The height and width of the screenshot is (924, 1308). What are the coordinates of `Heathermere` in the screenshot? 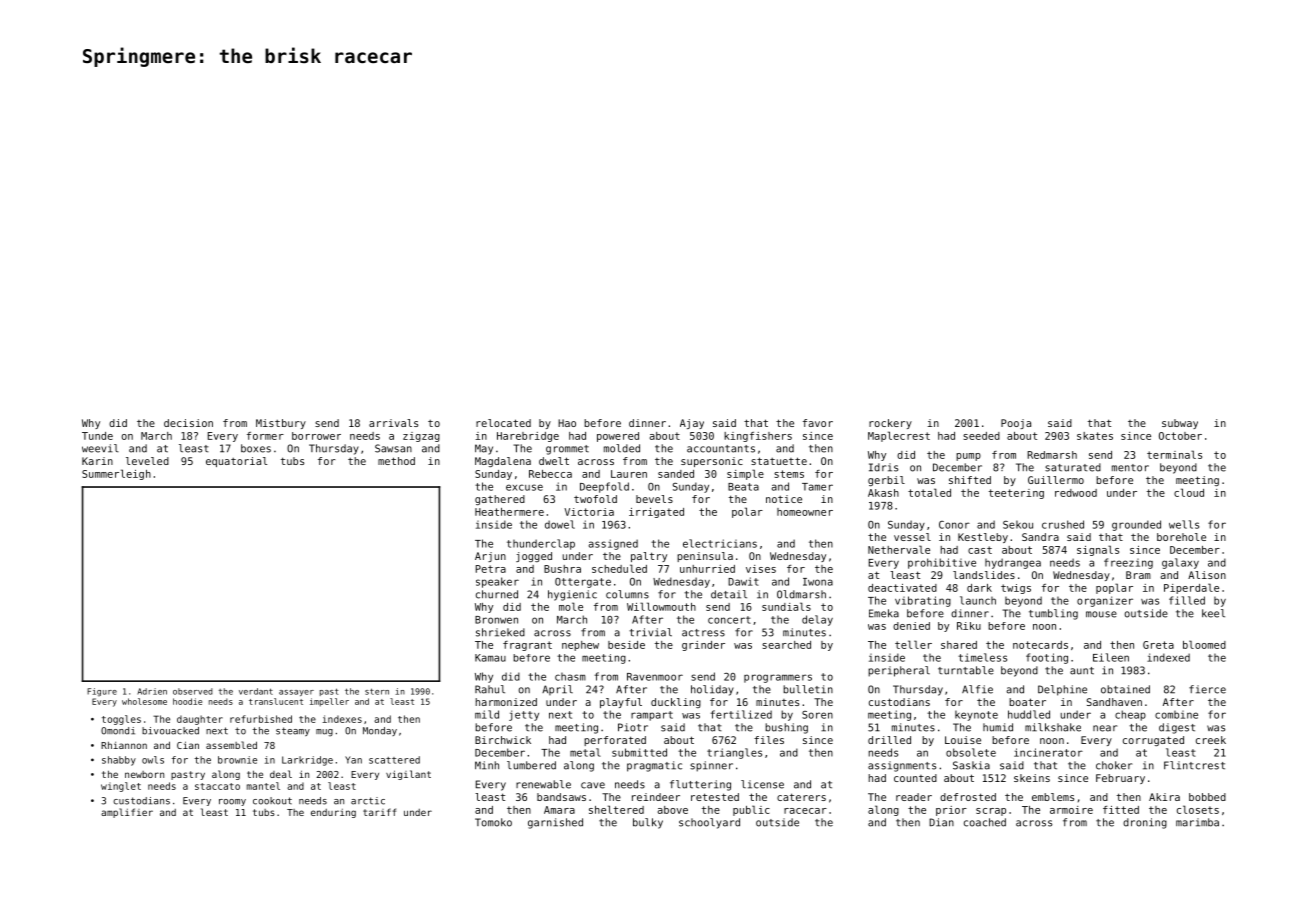 It's located at (509, 512).
